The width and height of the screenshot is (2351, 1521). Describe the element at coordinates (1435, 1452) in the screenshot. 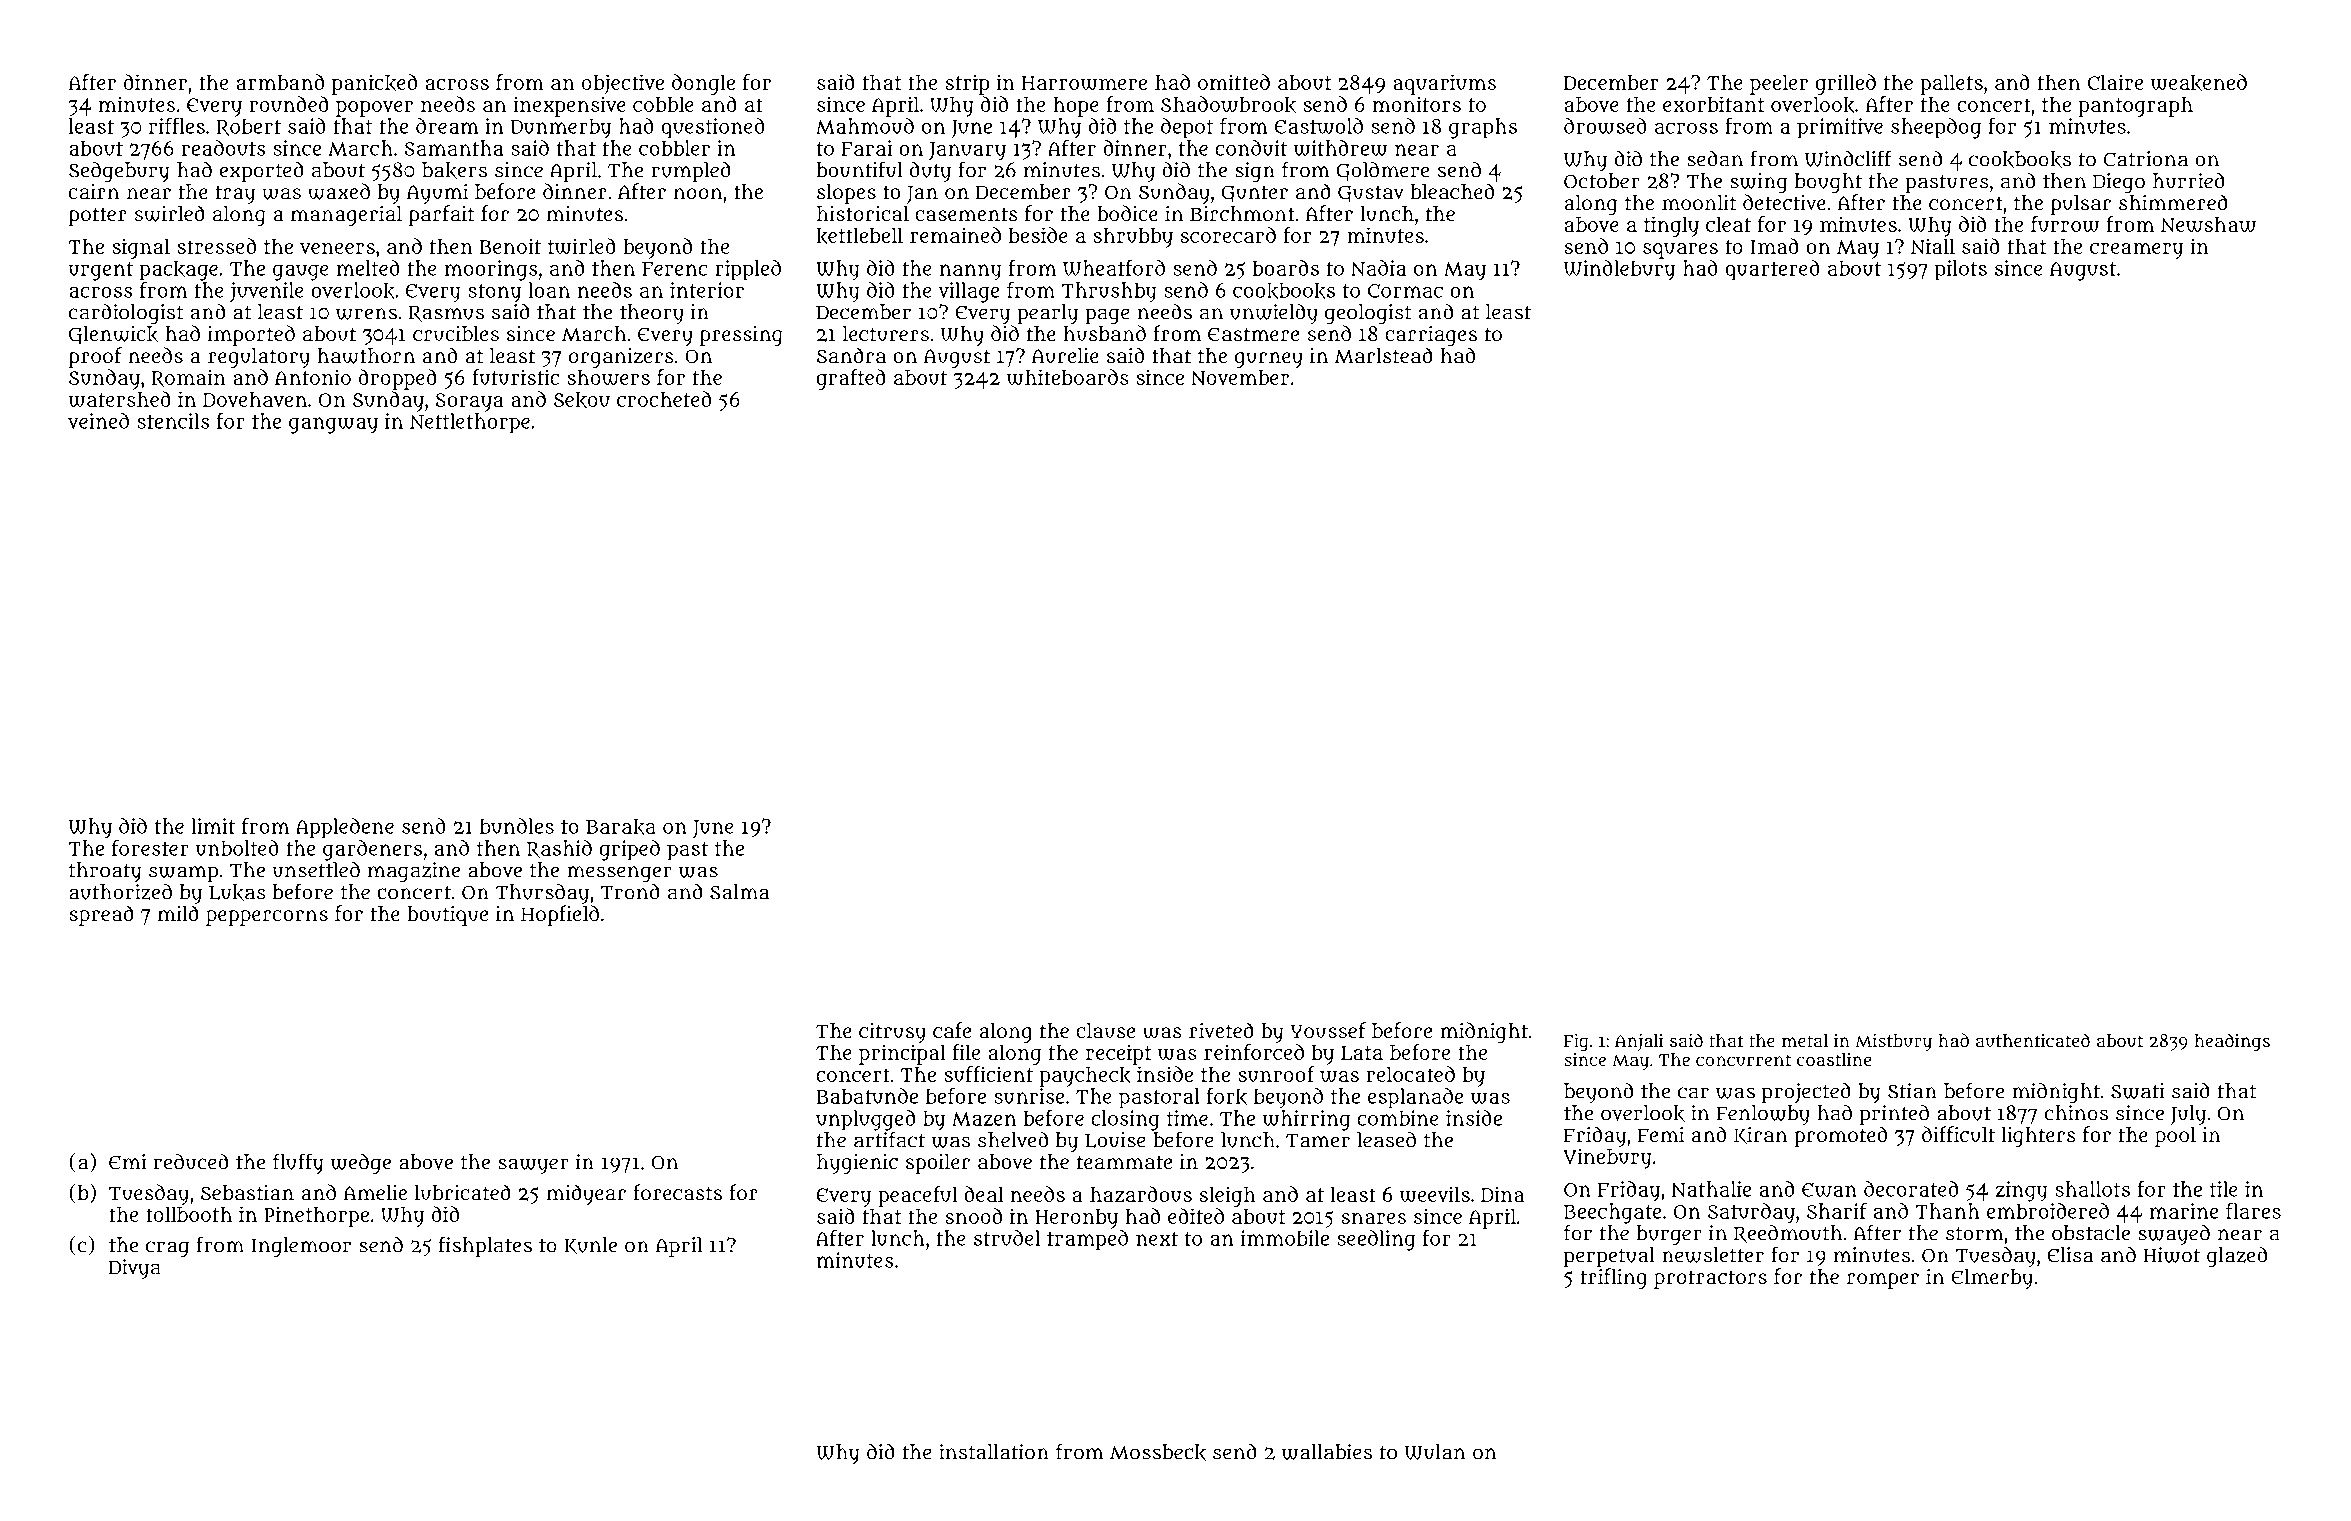

I see `Wulan` at that location.
